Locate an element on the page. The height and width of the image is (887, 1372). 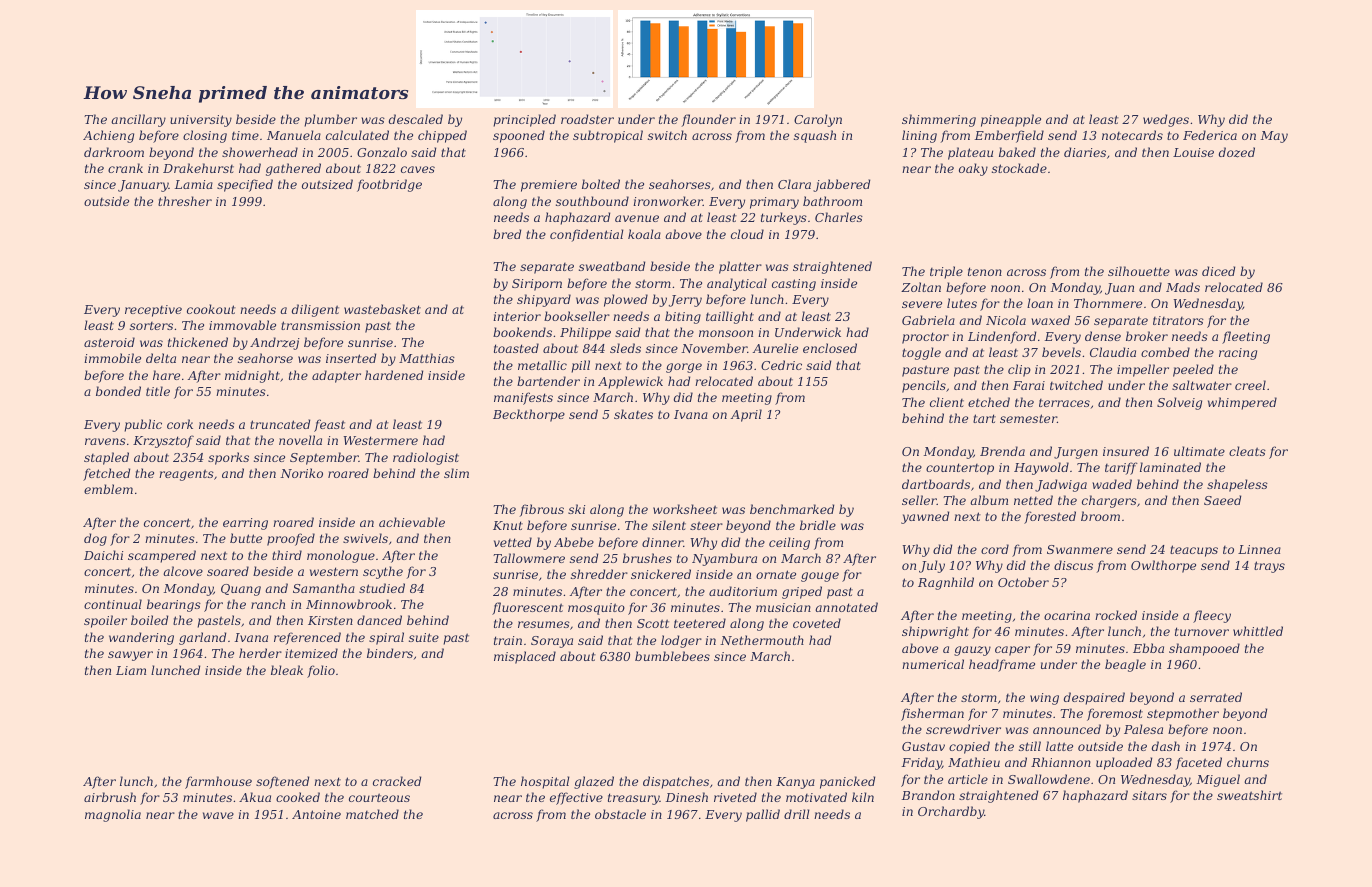
benchmarked is located at coordinates (792, 509).
